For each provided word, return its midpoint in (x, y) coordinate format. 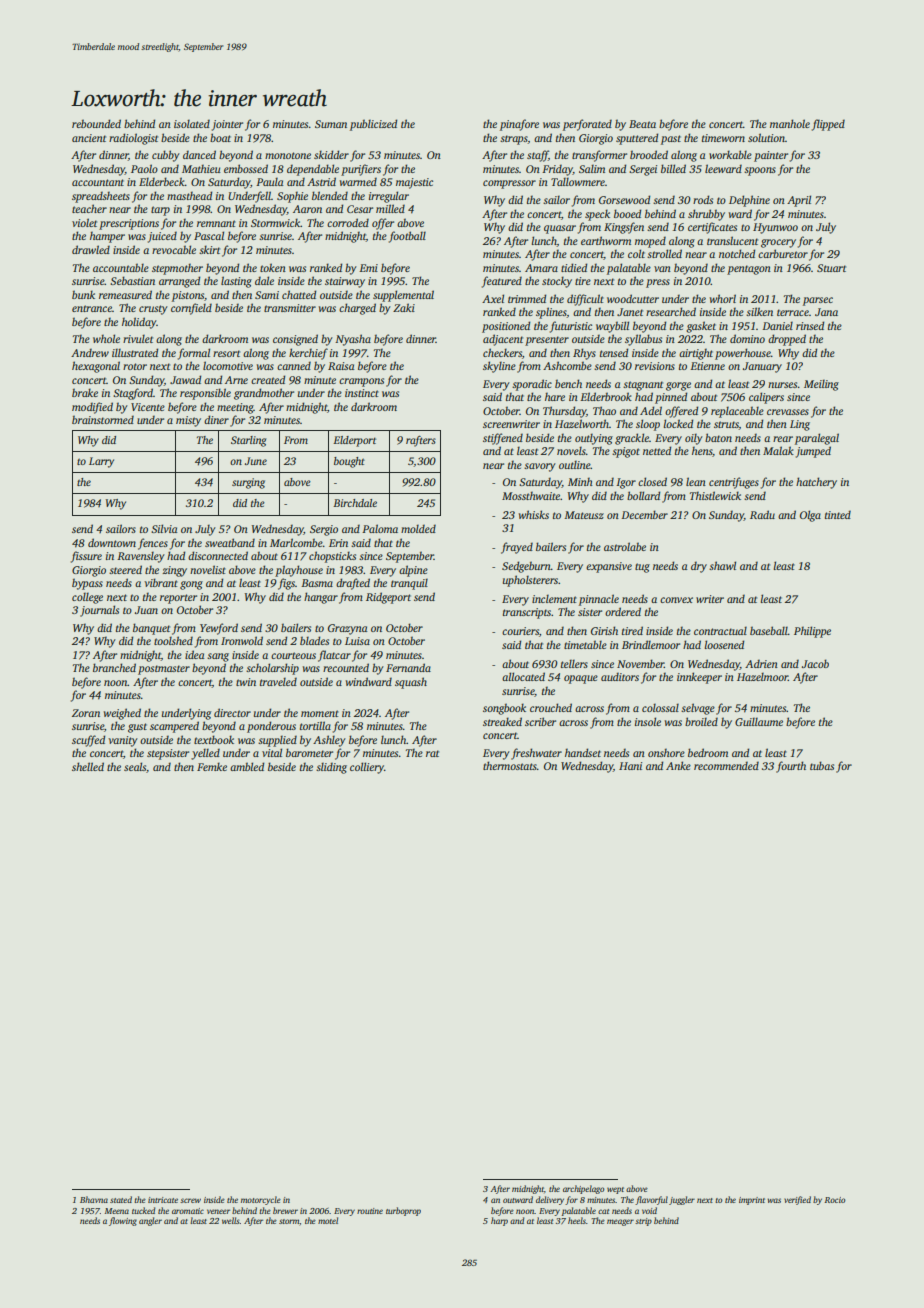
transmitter (290, 308)
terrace (793, 312)
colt (636, 253)
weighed (122, 714)
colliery (367, 768)
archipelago (583, 1189)
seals (135, 766)
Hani (630, 766)
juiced (162, 237)
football (407, 237)
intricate (163, 1200)
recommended (726, 765)
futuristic (571, 327)
